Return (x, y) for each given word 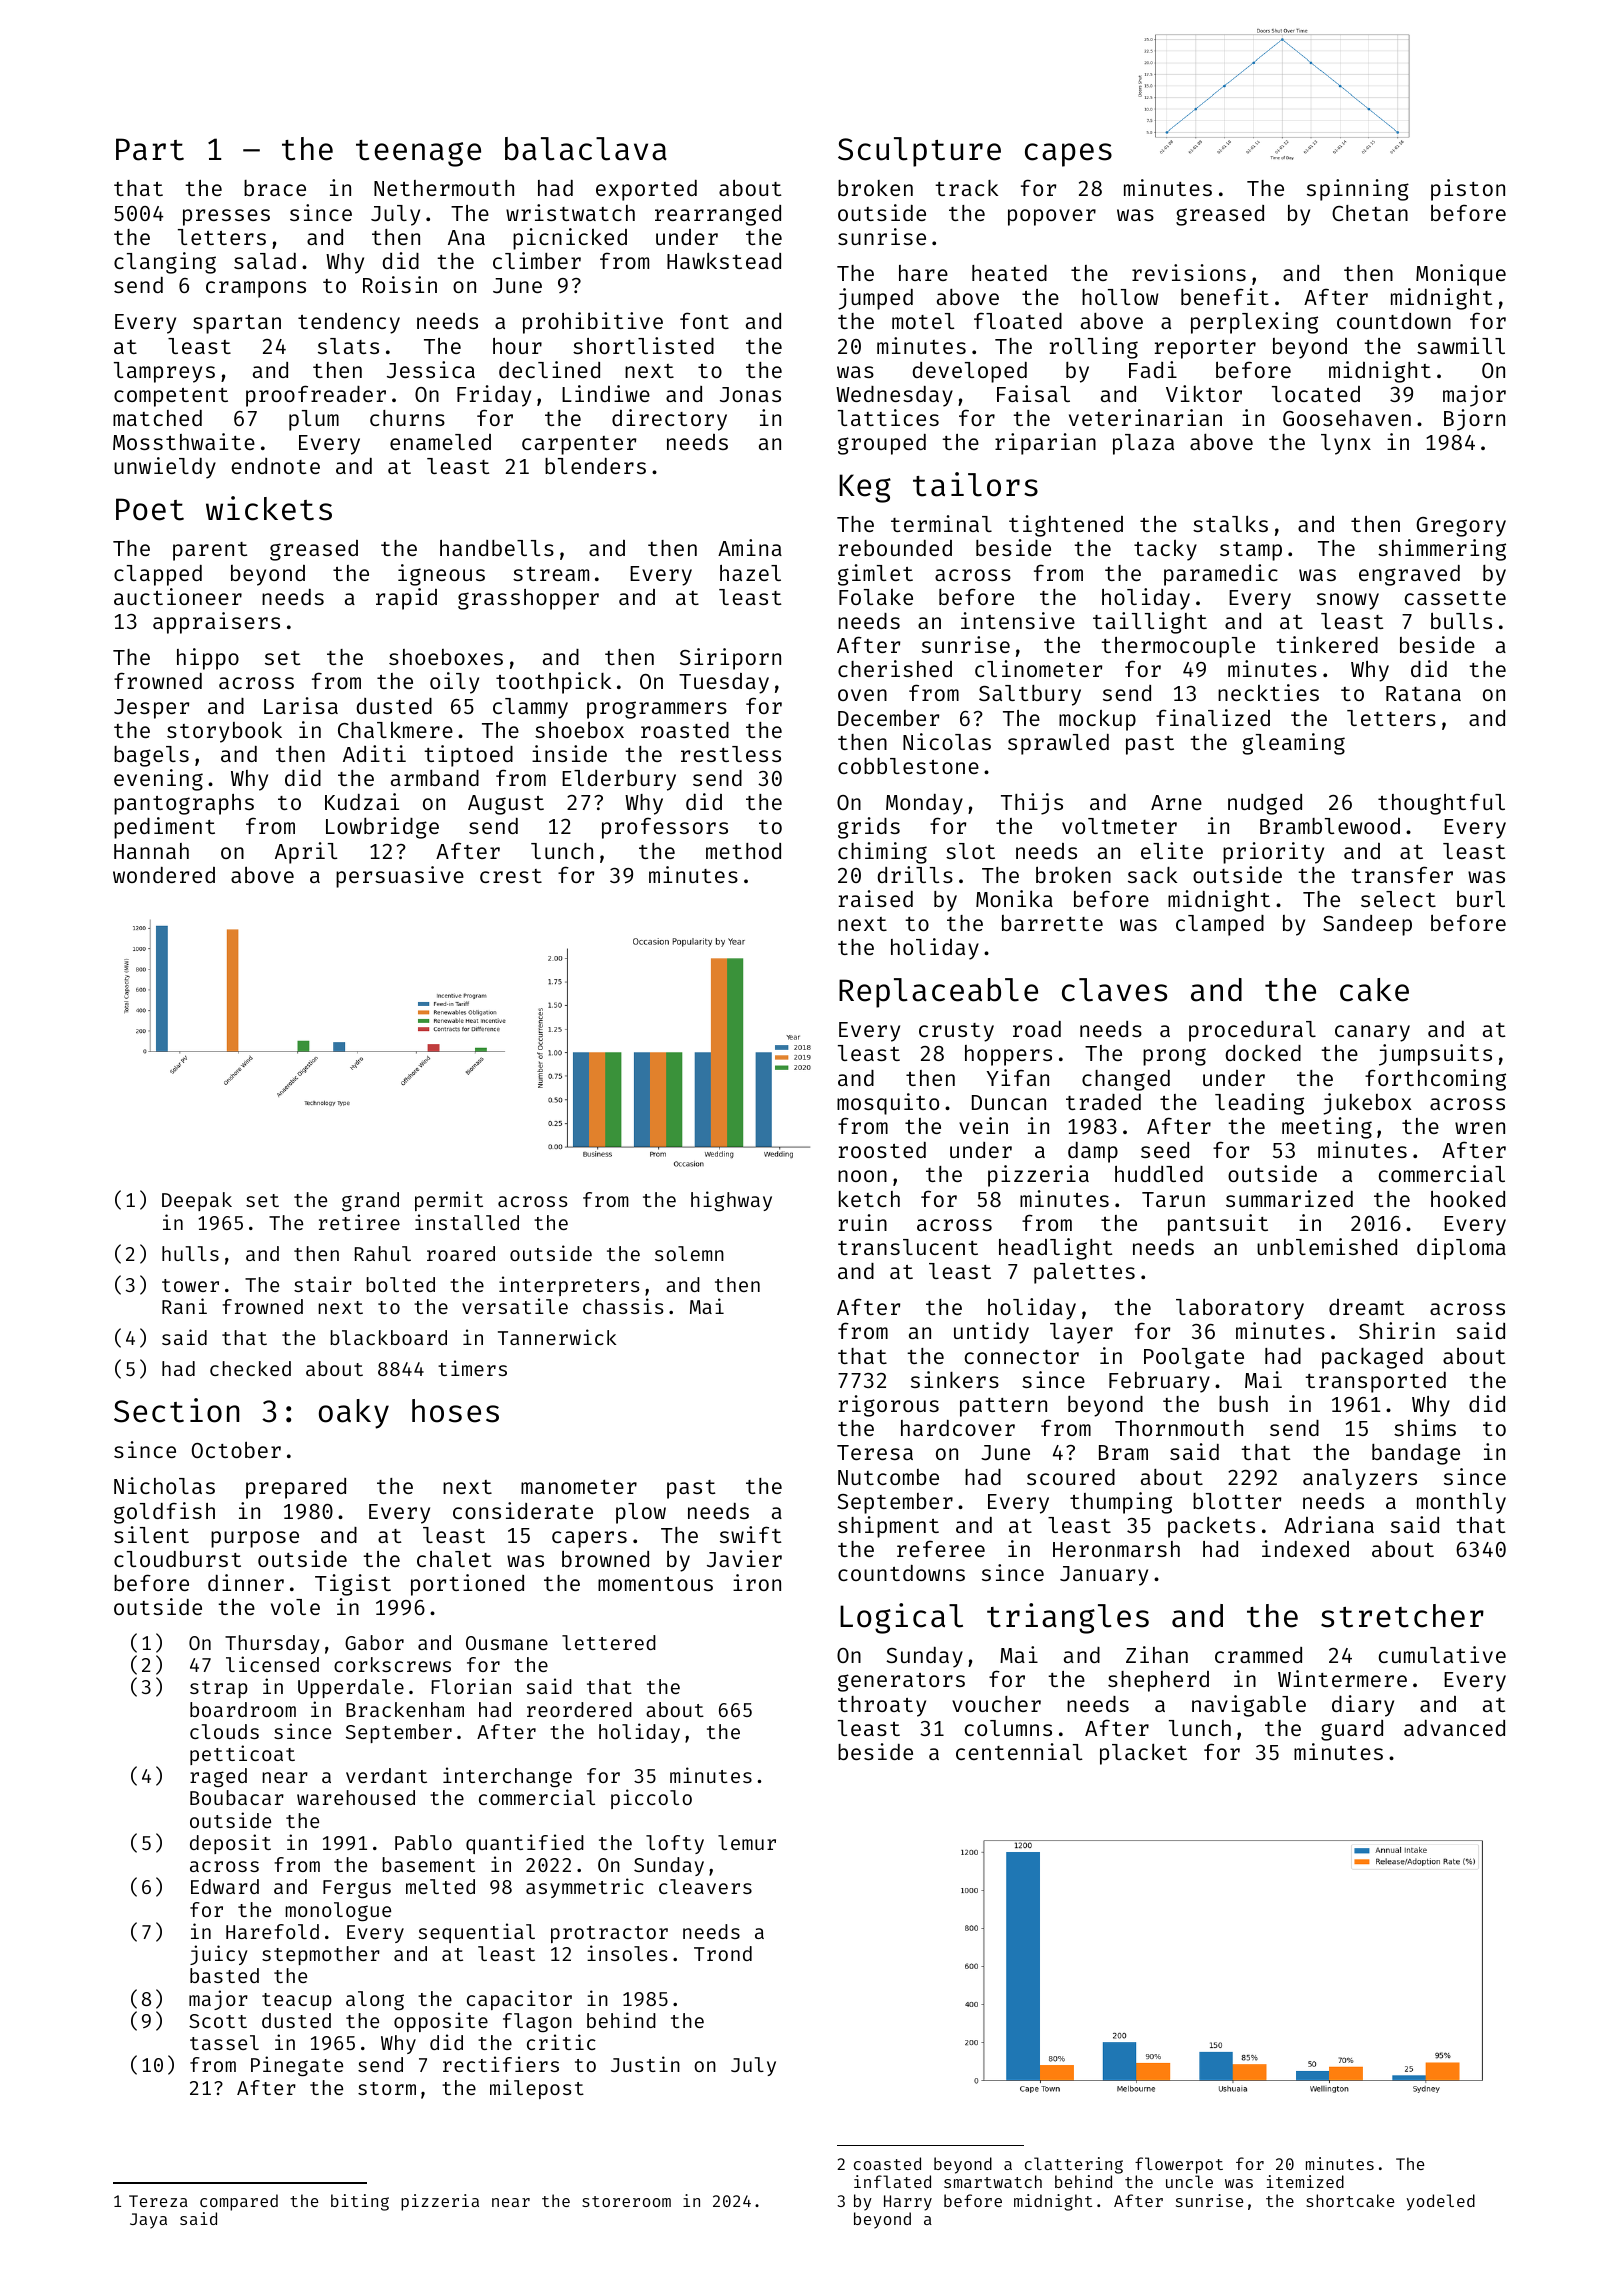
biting (360, 2202)
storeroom (626, 2201)
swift (751, 1534)
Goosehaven (1347, 418)
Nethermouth (444, 188)
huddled (1159, 1174)
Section (176, 1410)
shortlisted (643, 345)
